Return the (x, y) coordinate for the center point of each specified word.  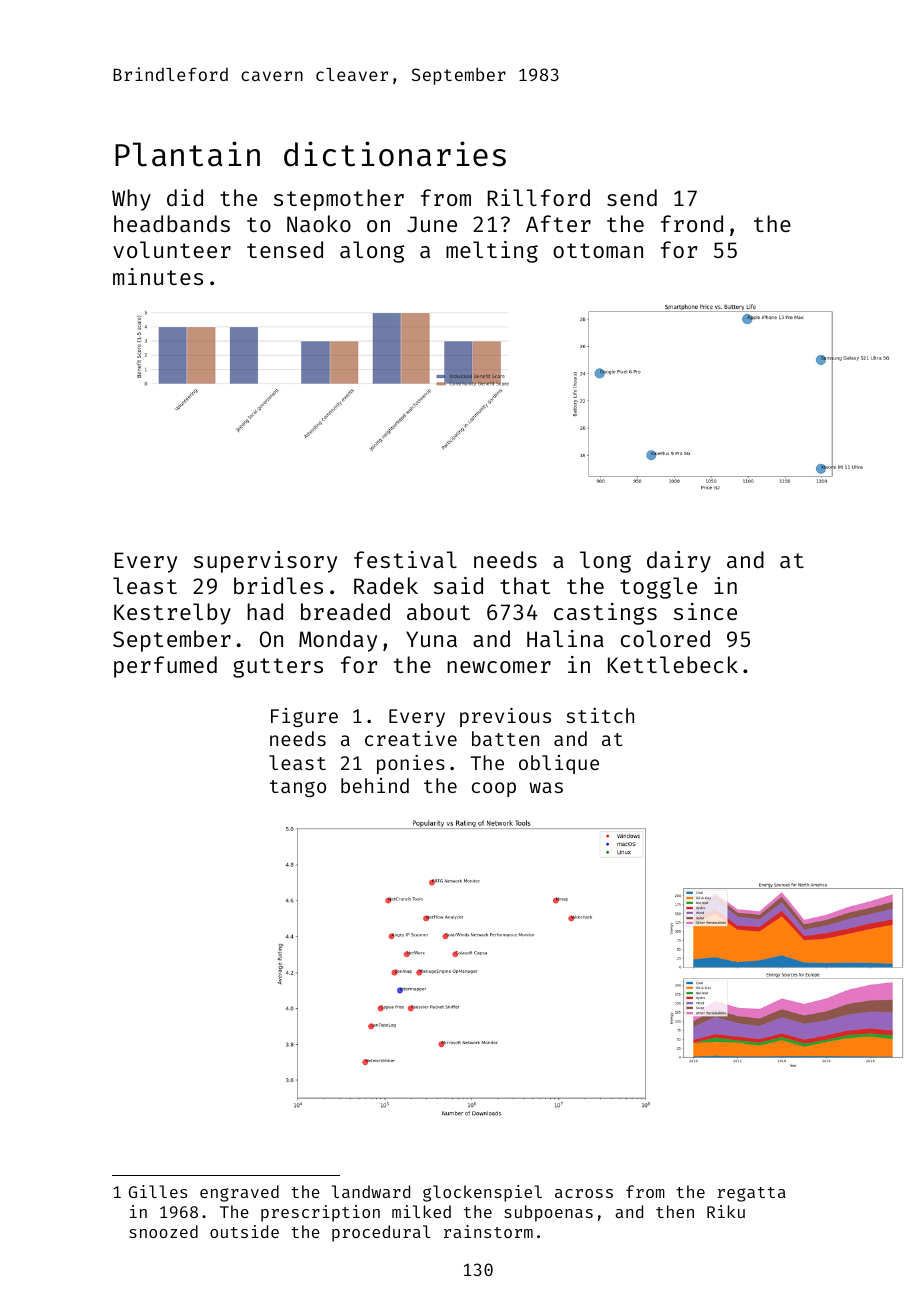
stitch (600, 715)
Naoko (319, 223)
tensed (285, 249)
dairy (679, 562)
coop (494, 789)
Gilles (158, 1191)
